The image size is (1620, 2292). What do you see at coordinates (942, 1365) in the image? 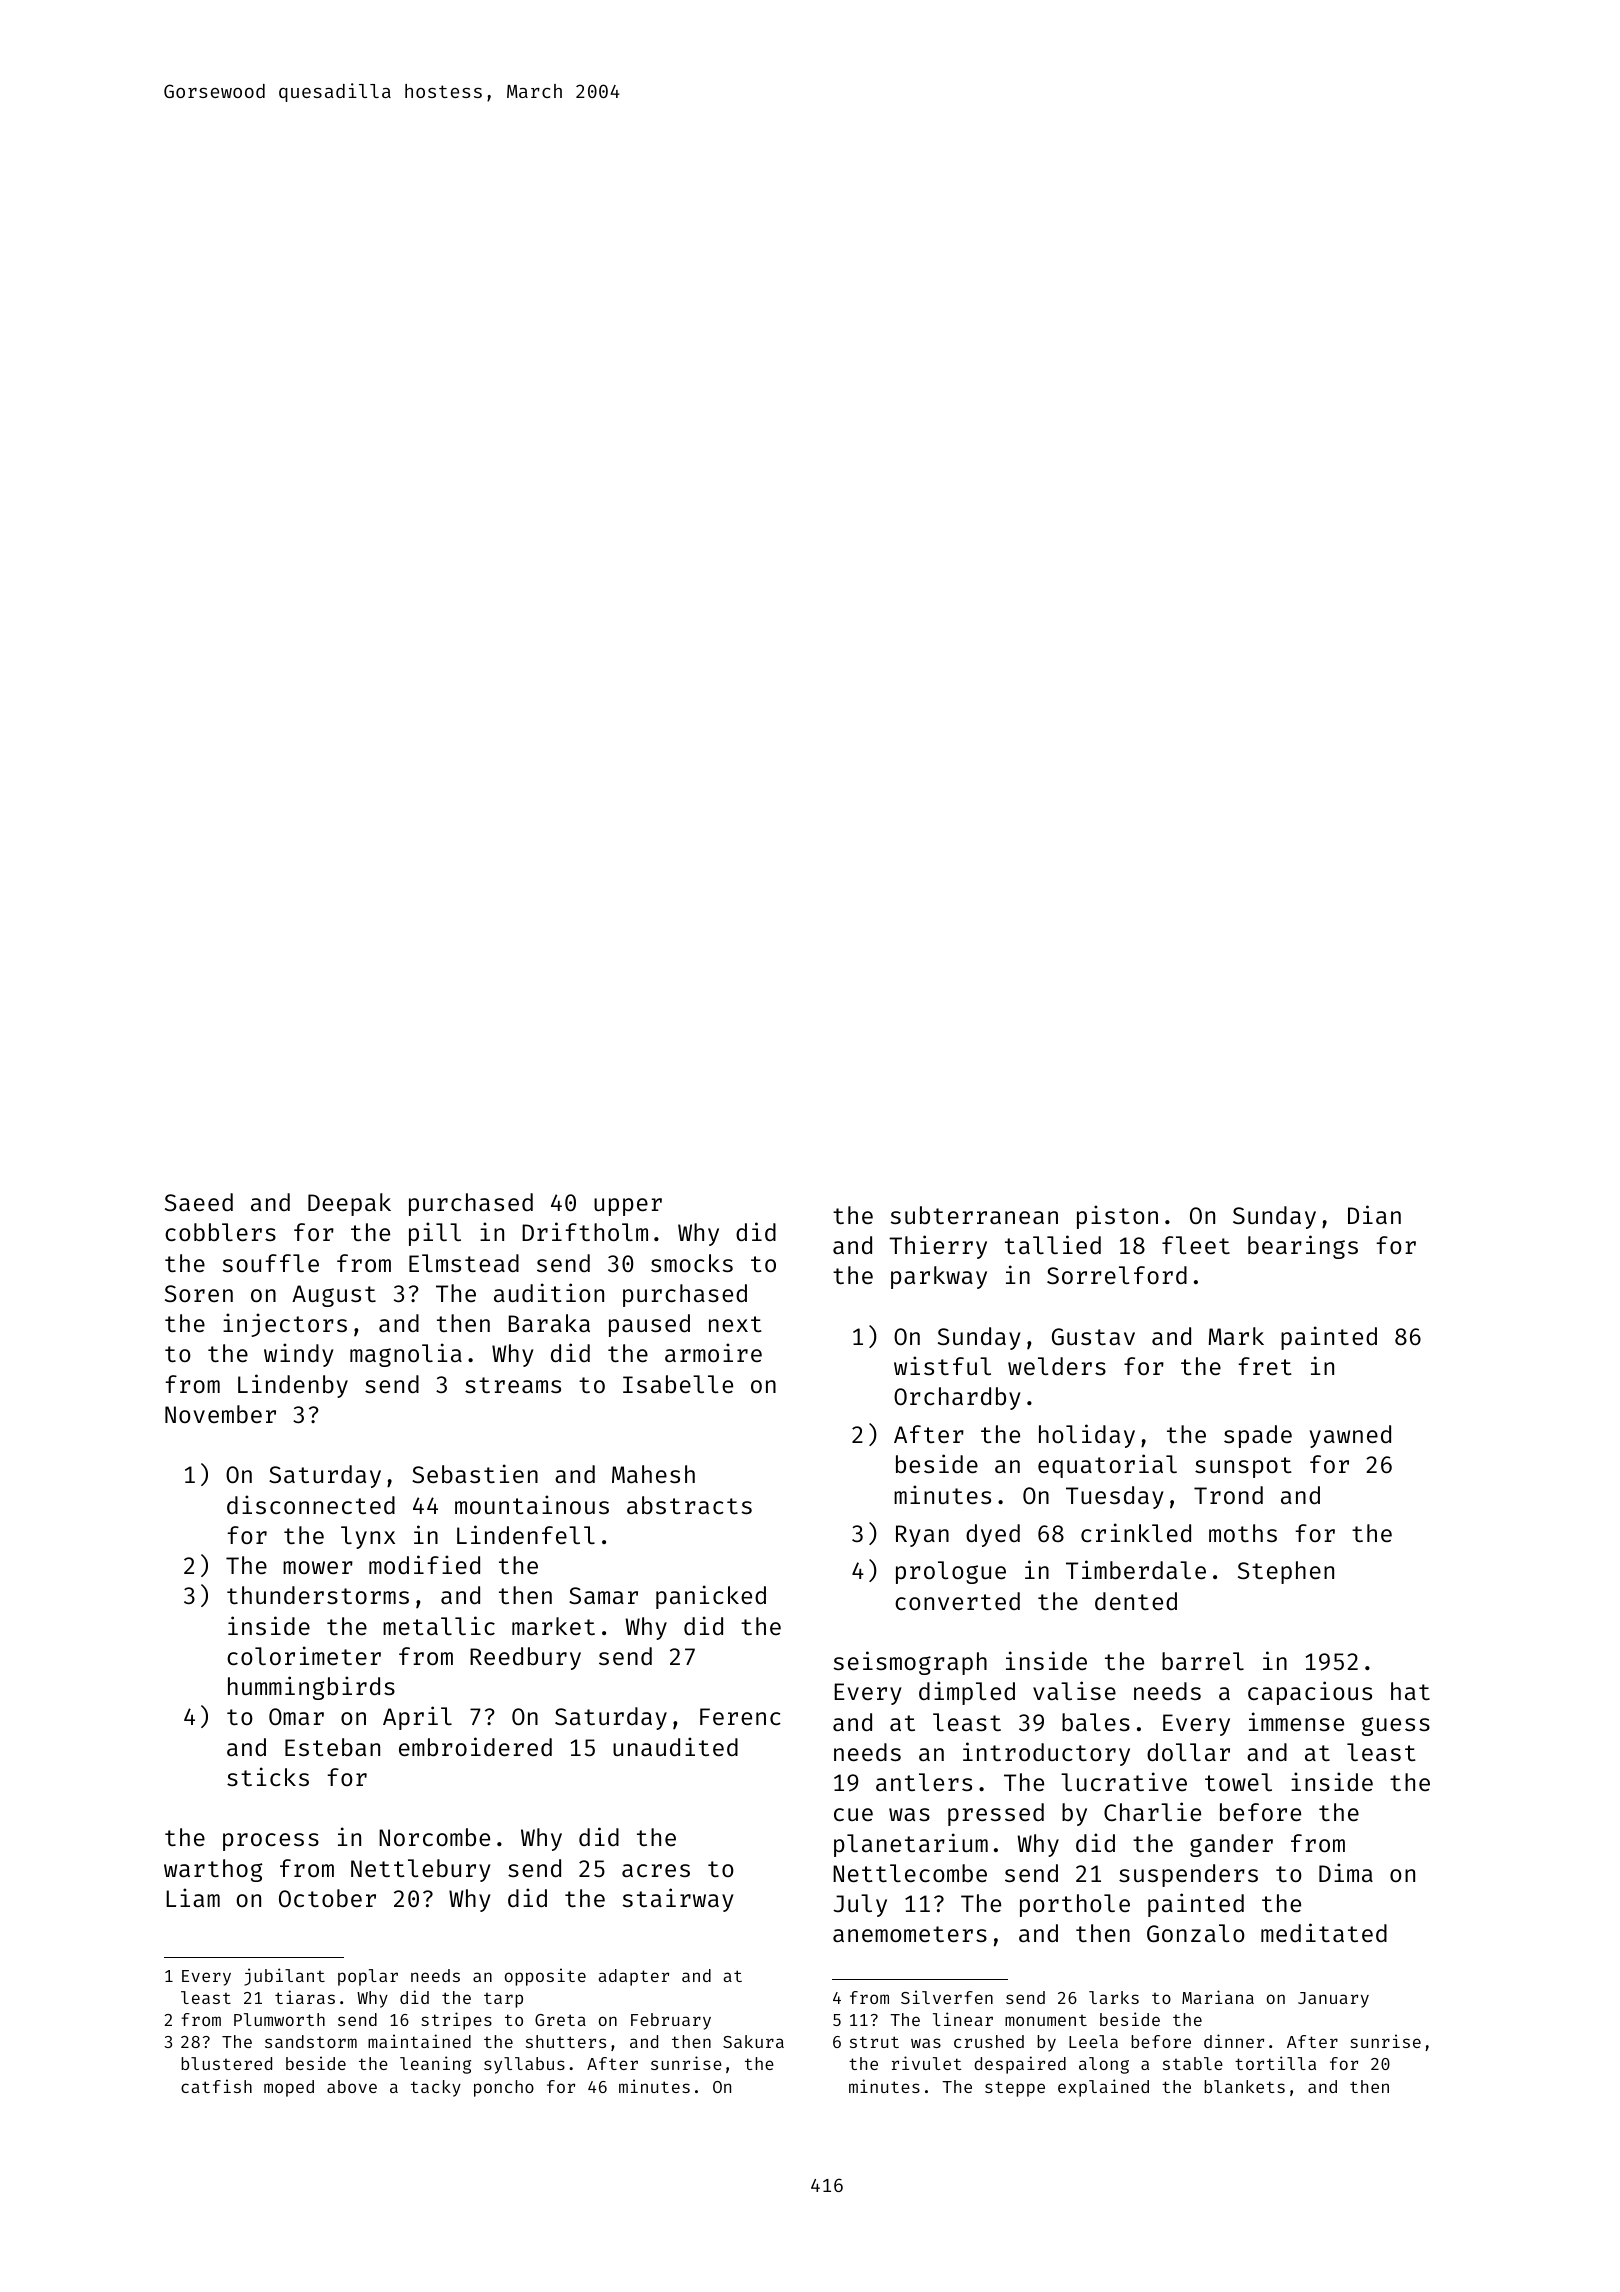
I see `wistful` at bounding box center [942, 1365].
